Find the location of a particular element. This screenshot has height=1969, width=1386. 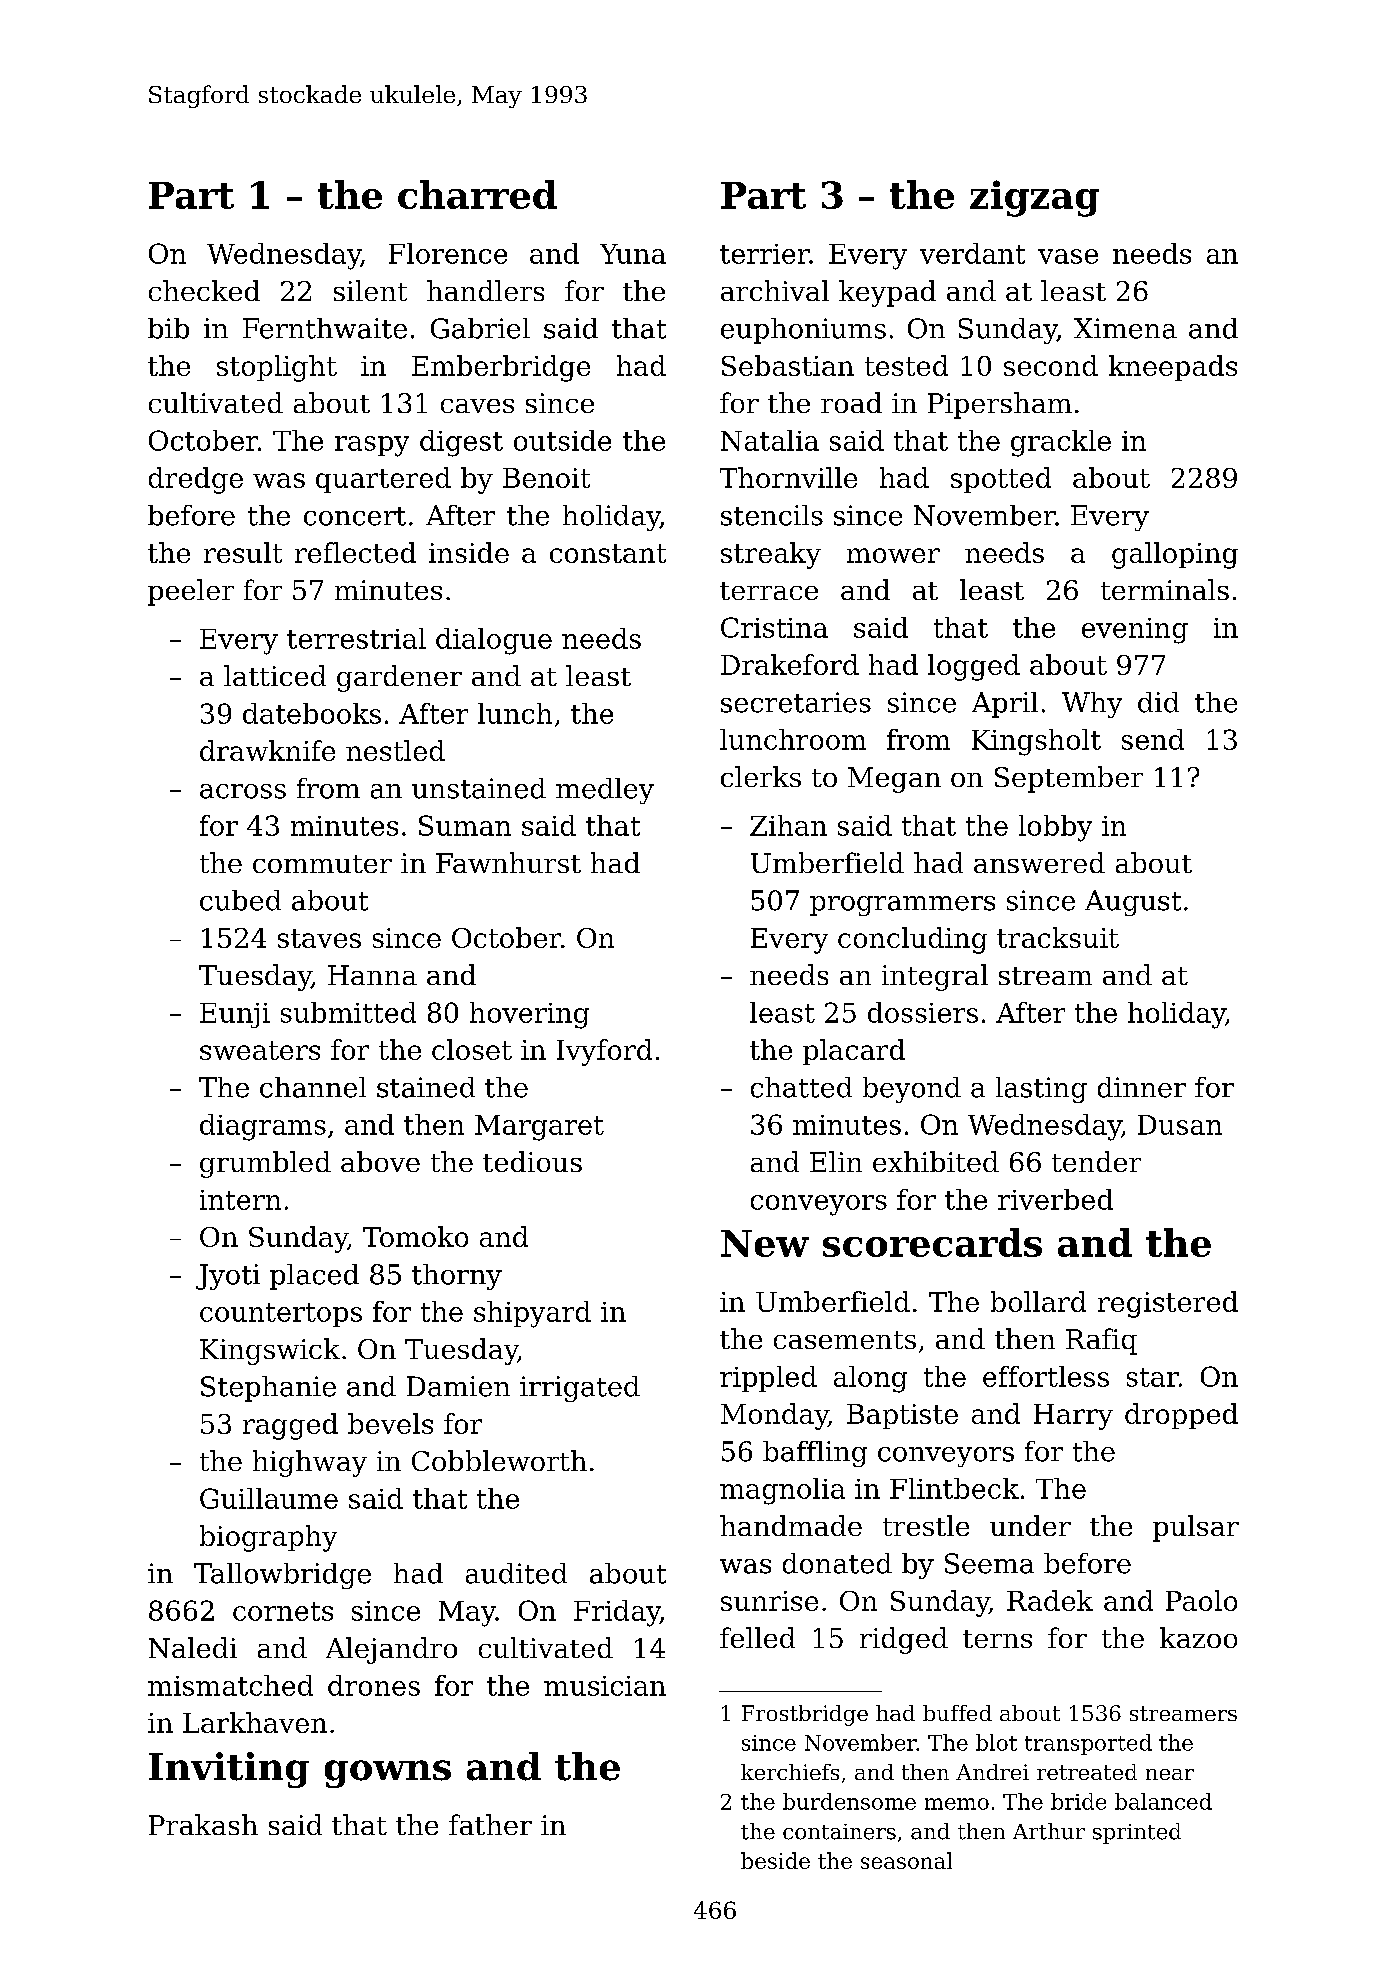

Fernthwaite is located at coordinates (325, 328).
